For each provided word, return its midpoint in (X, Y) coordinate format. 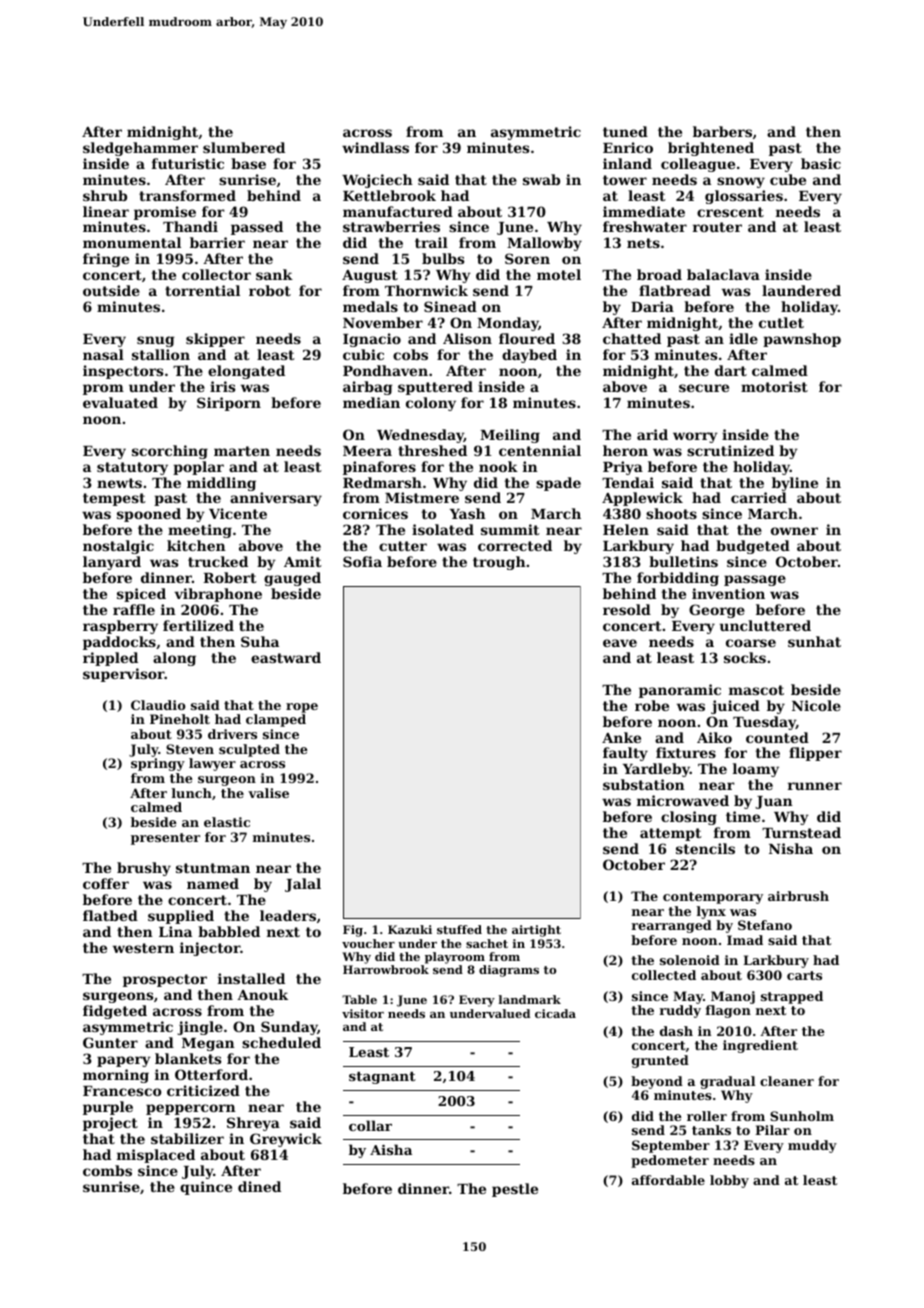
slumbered (244, 147)
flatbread (675, 290)
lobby (729, 1181)
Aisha (391, 1149)
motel (559, 274)
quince (206, 1188)
